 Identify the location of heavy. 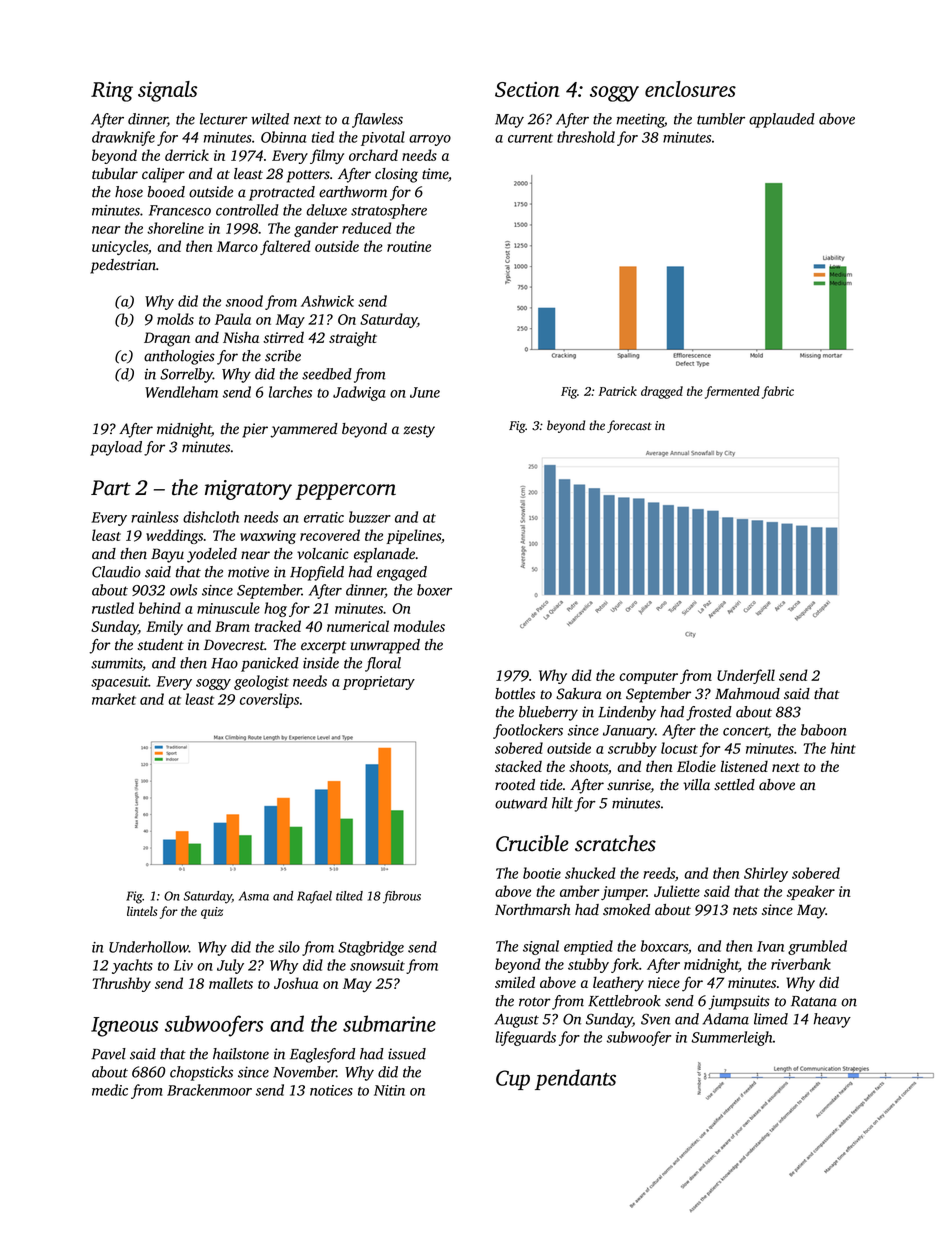
(832, 1020).
